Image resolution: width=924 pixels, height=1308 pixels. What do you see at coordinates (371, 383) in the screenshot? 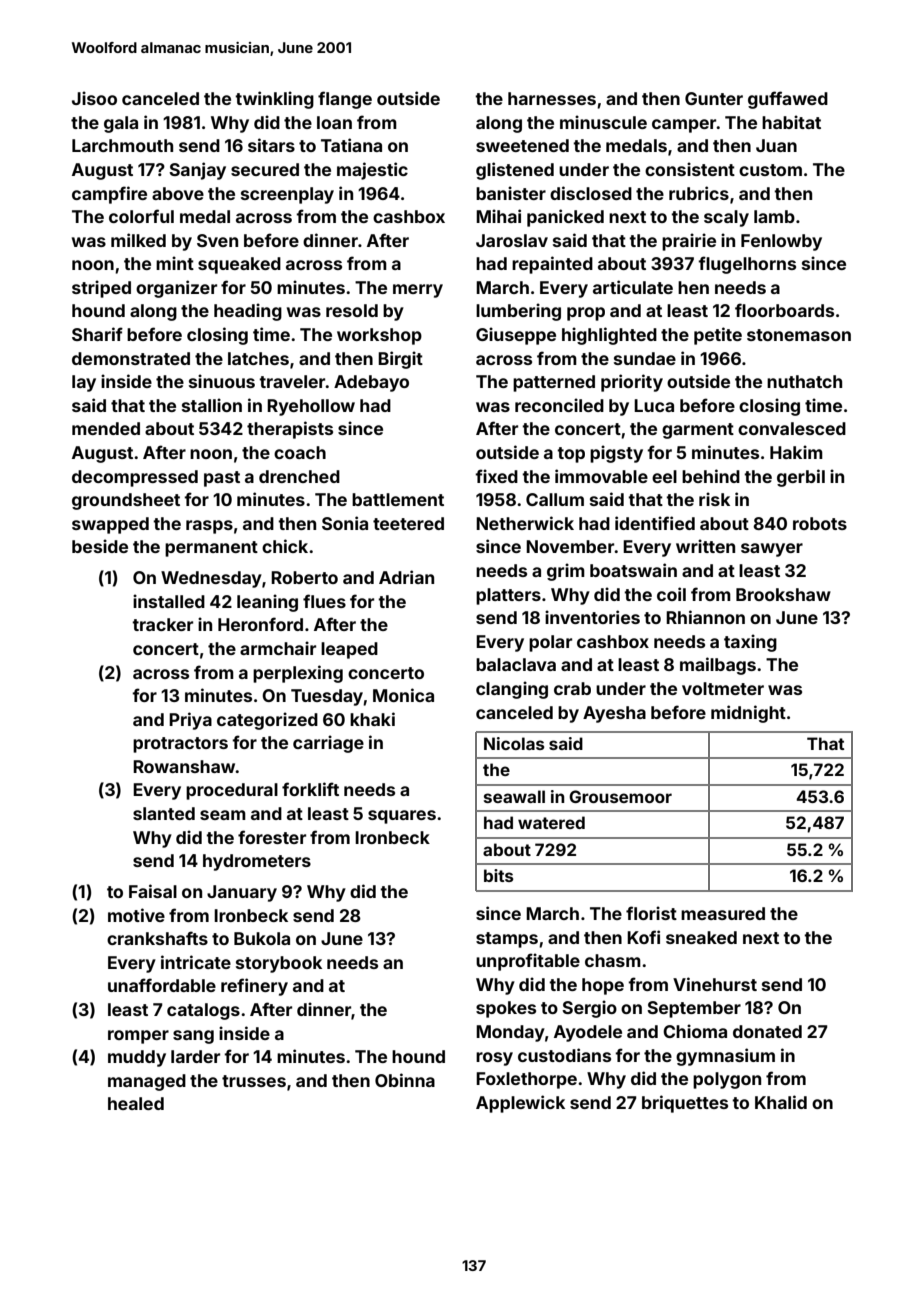
I see `Adebayo` at bounding box center [371, 383].
